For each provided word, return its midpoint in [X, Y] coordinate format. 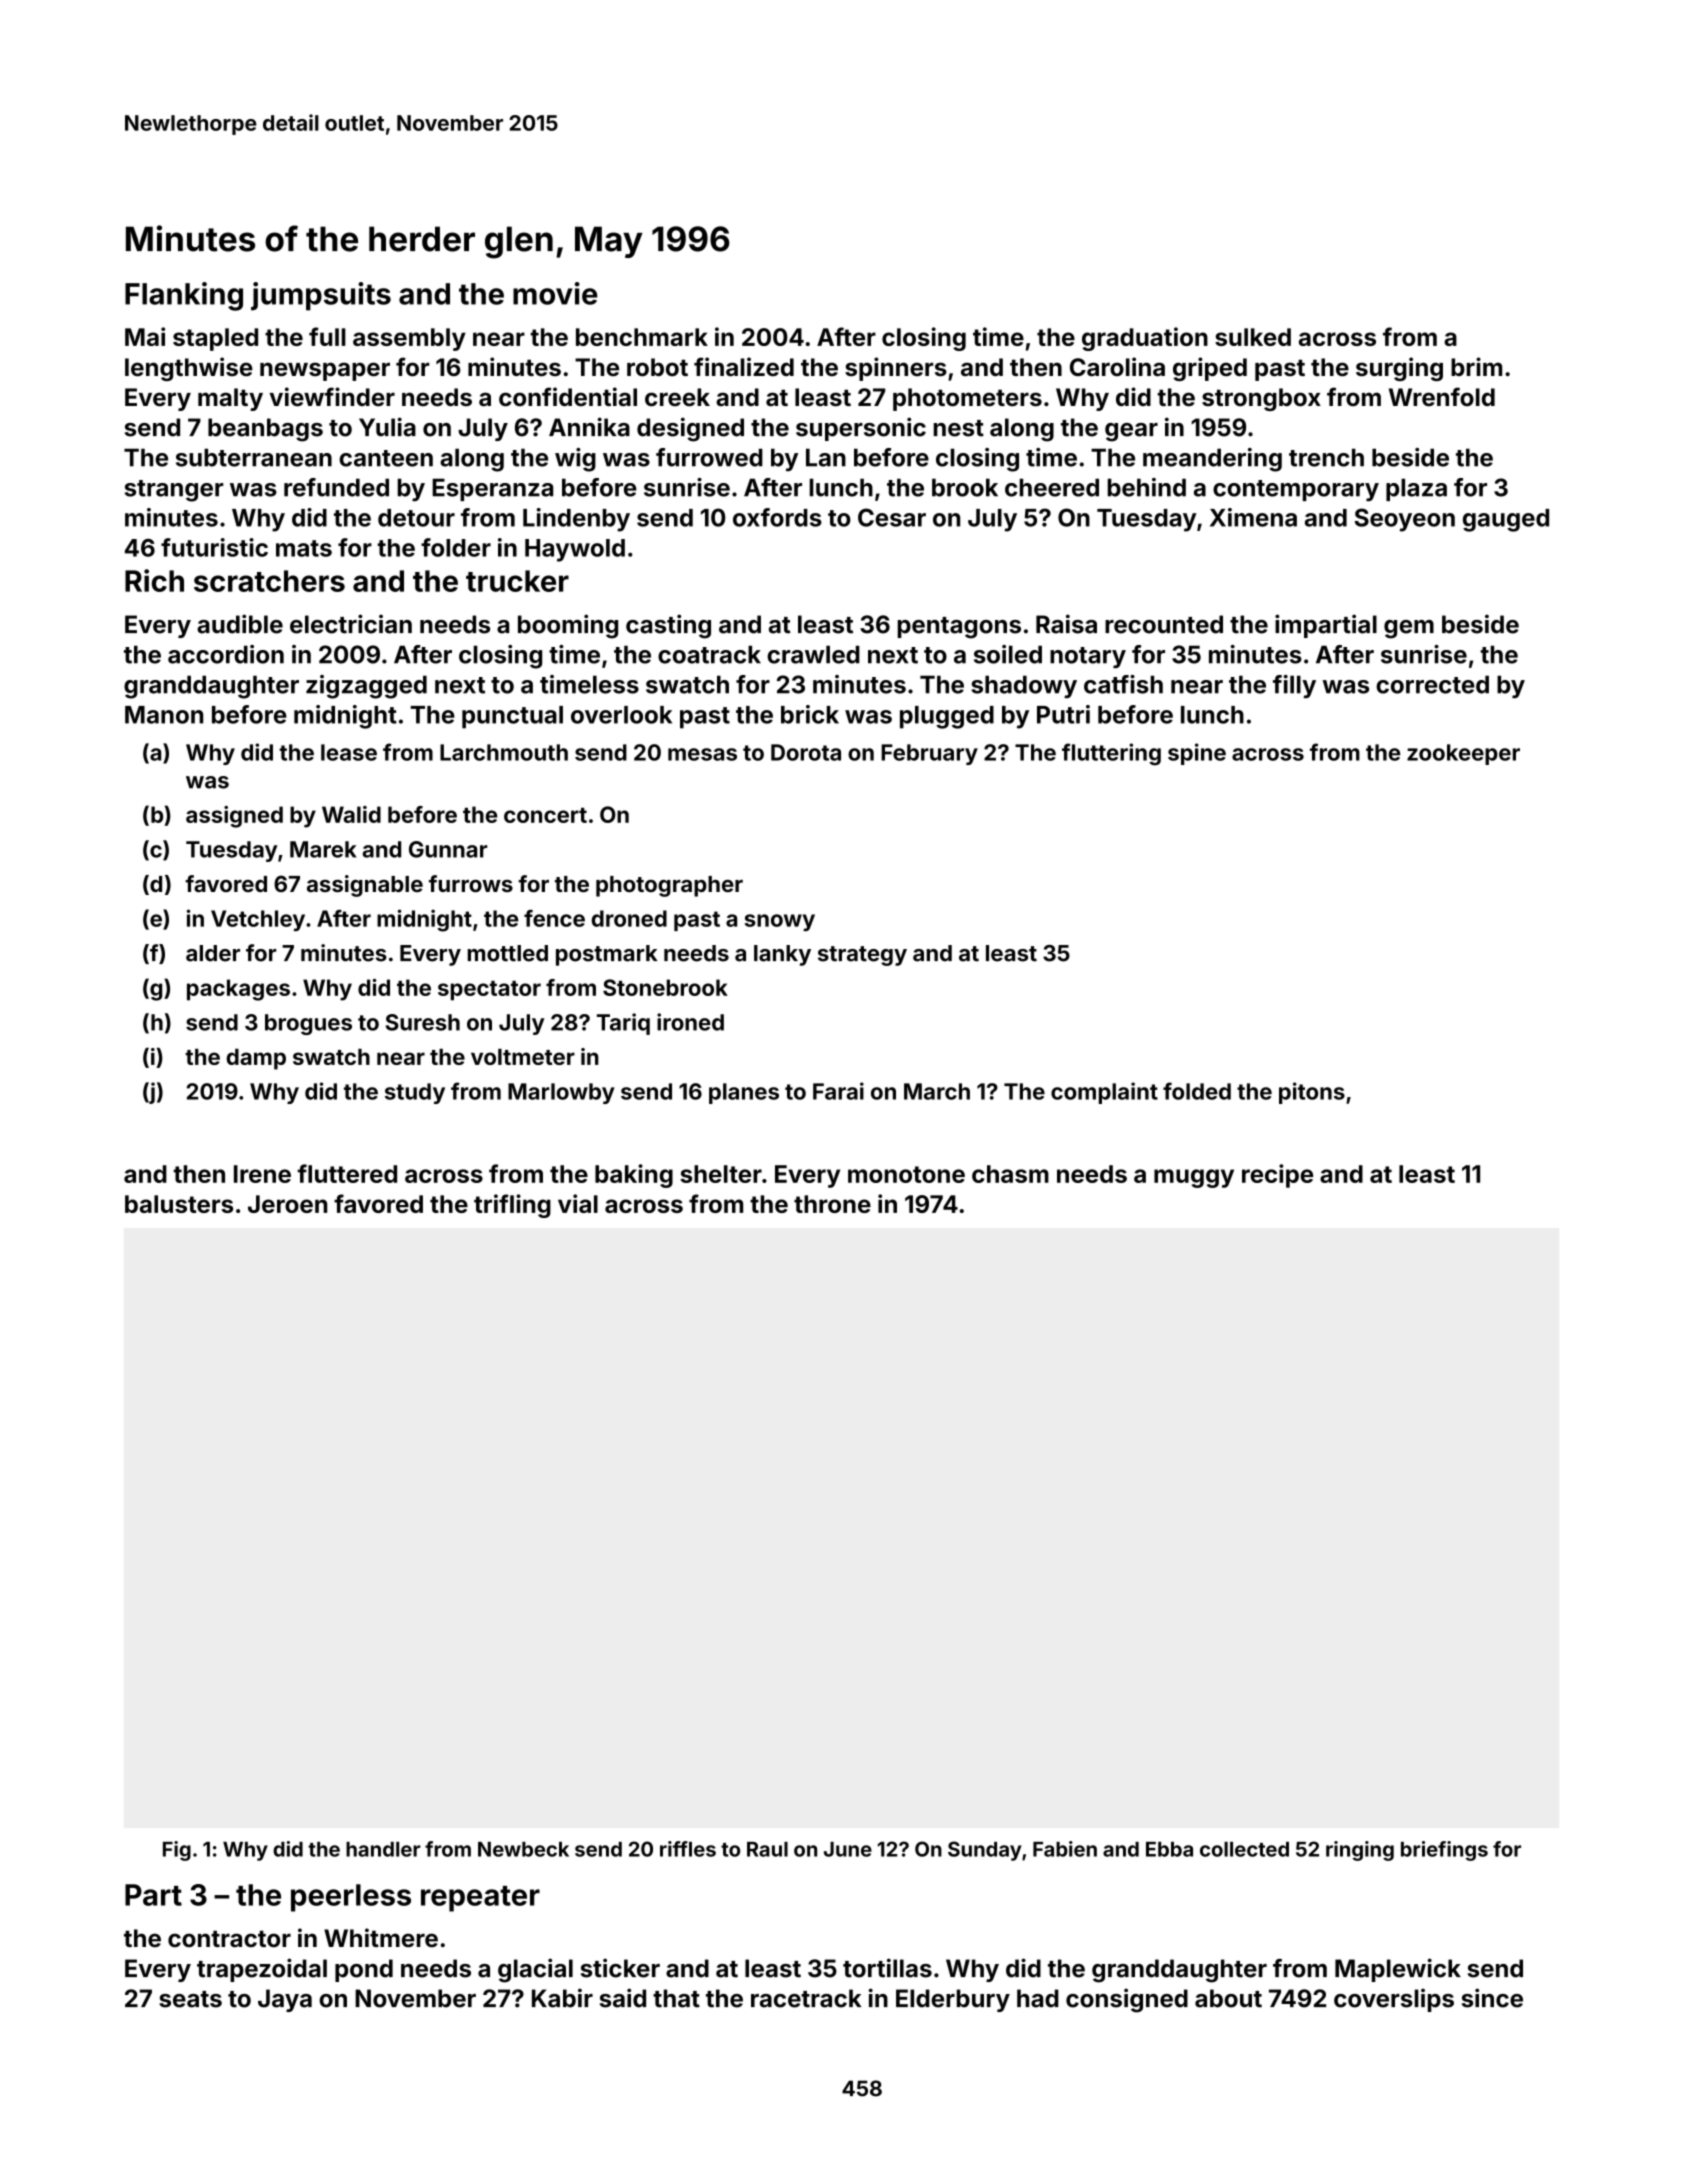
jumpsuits [321, 296]
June [848, 1849]
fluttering [1111, 754]
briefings [1444, 1851]
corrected [1432, 684]
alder [213, 953]
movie [555, 293]
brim [1476, 366]
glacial [535, 1970]
